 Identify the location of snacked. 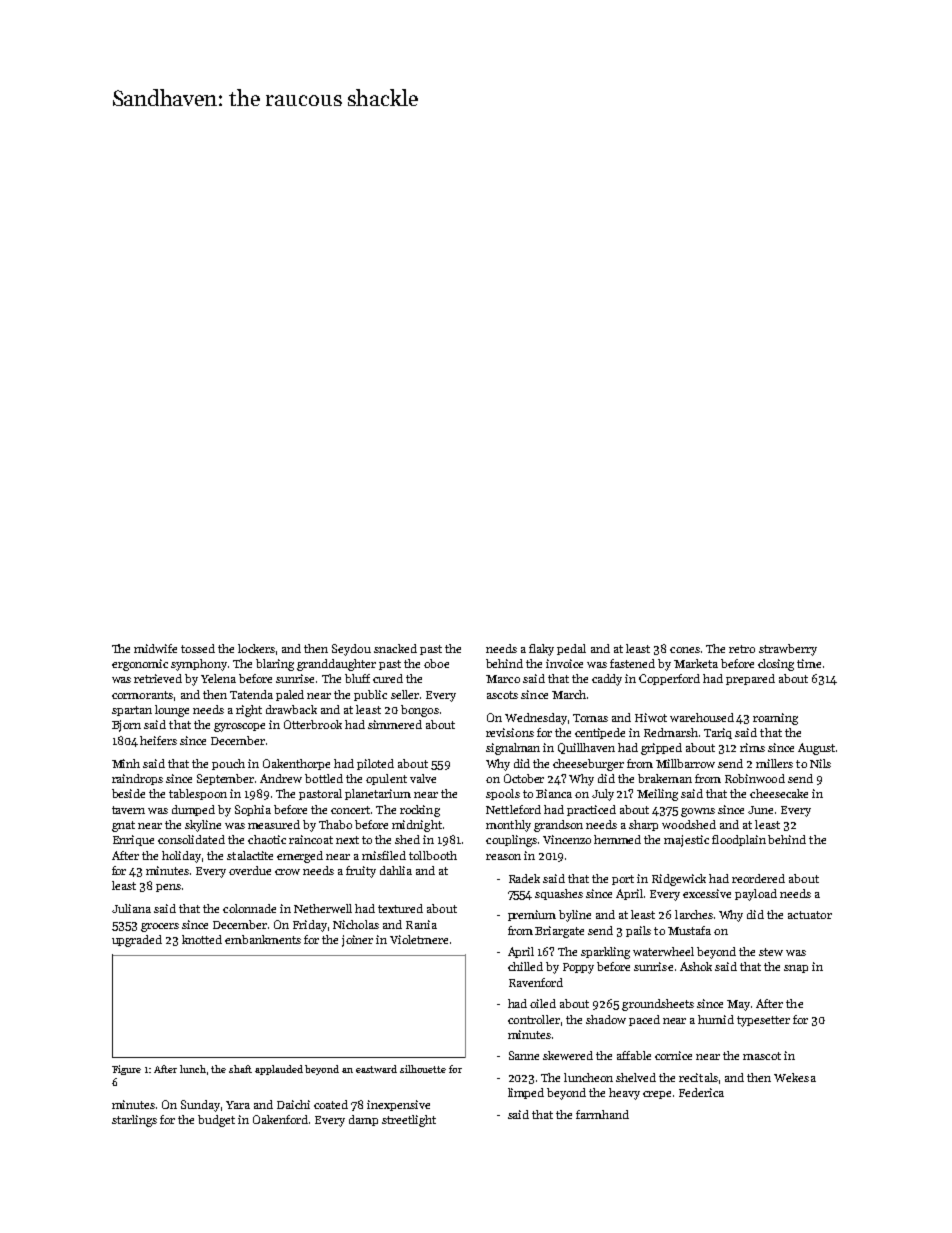
(395, 648).
